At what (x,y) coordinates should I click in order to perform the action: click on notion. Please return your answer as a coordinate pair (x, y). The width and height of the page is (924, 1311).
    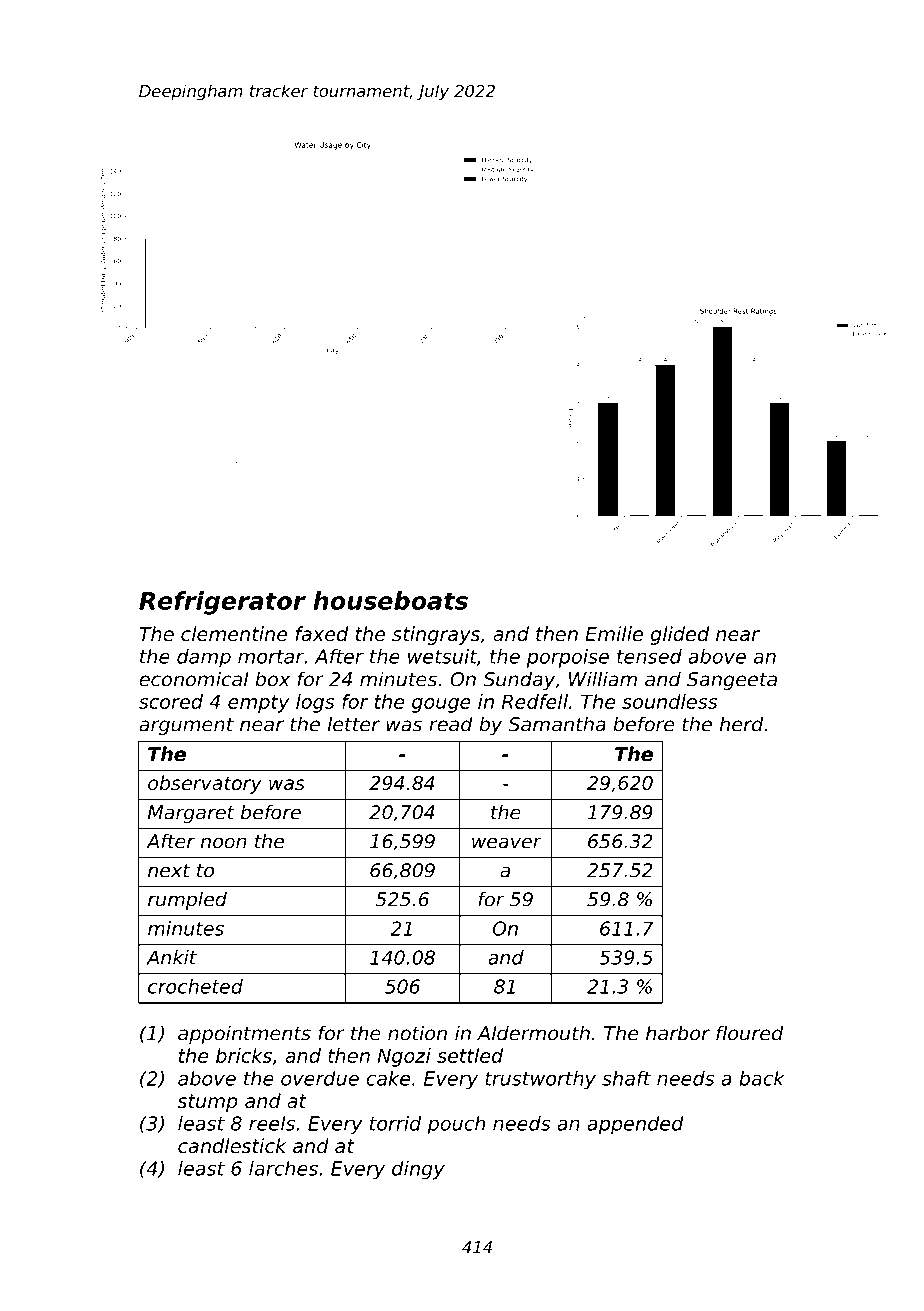
    Looking at the image, I should click on (417, 1033).
